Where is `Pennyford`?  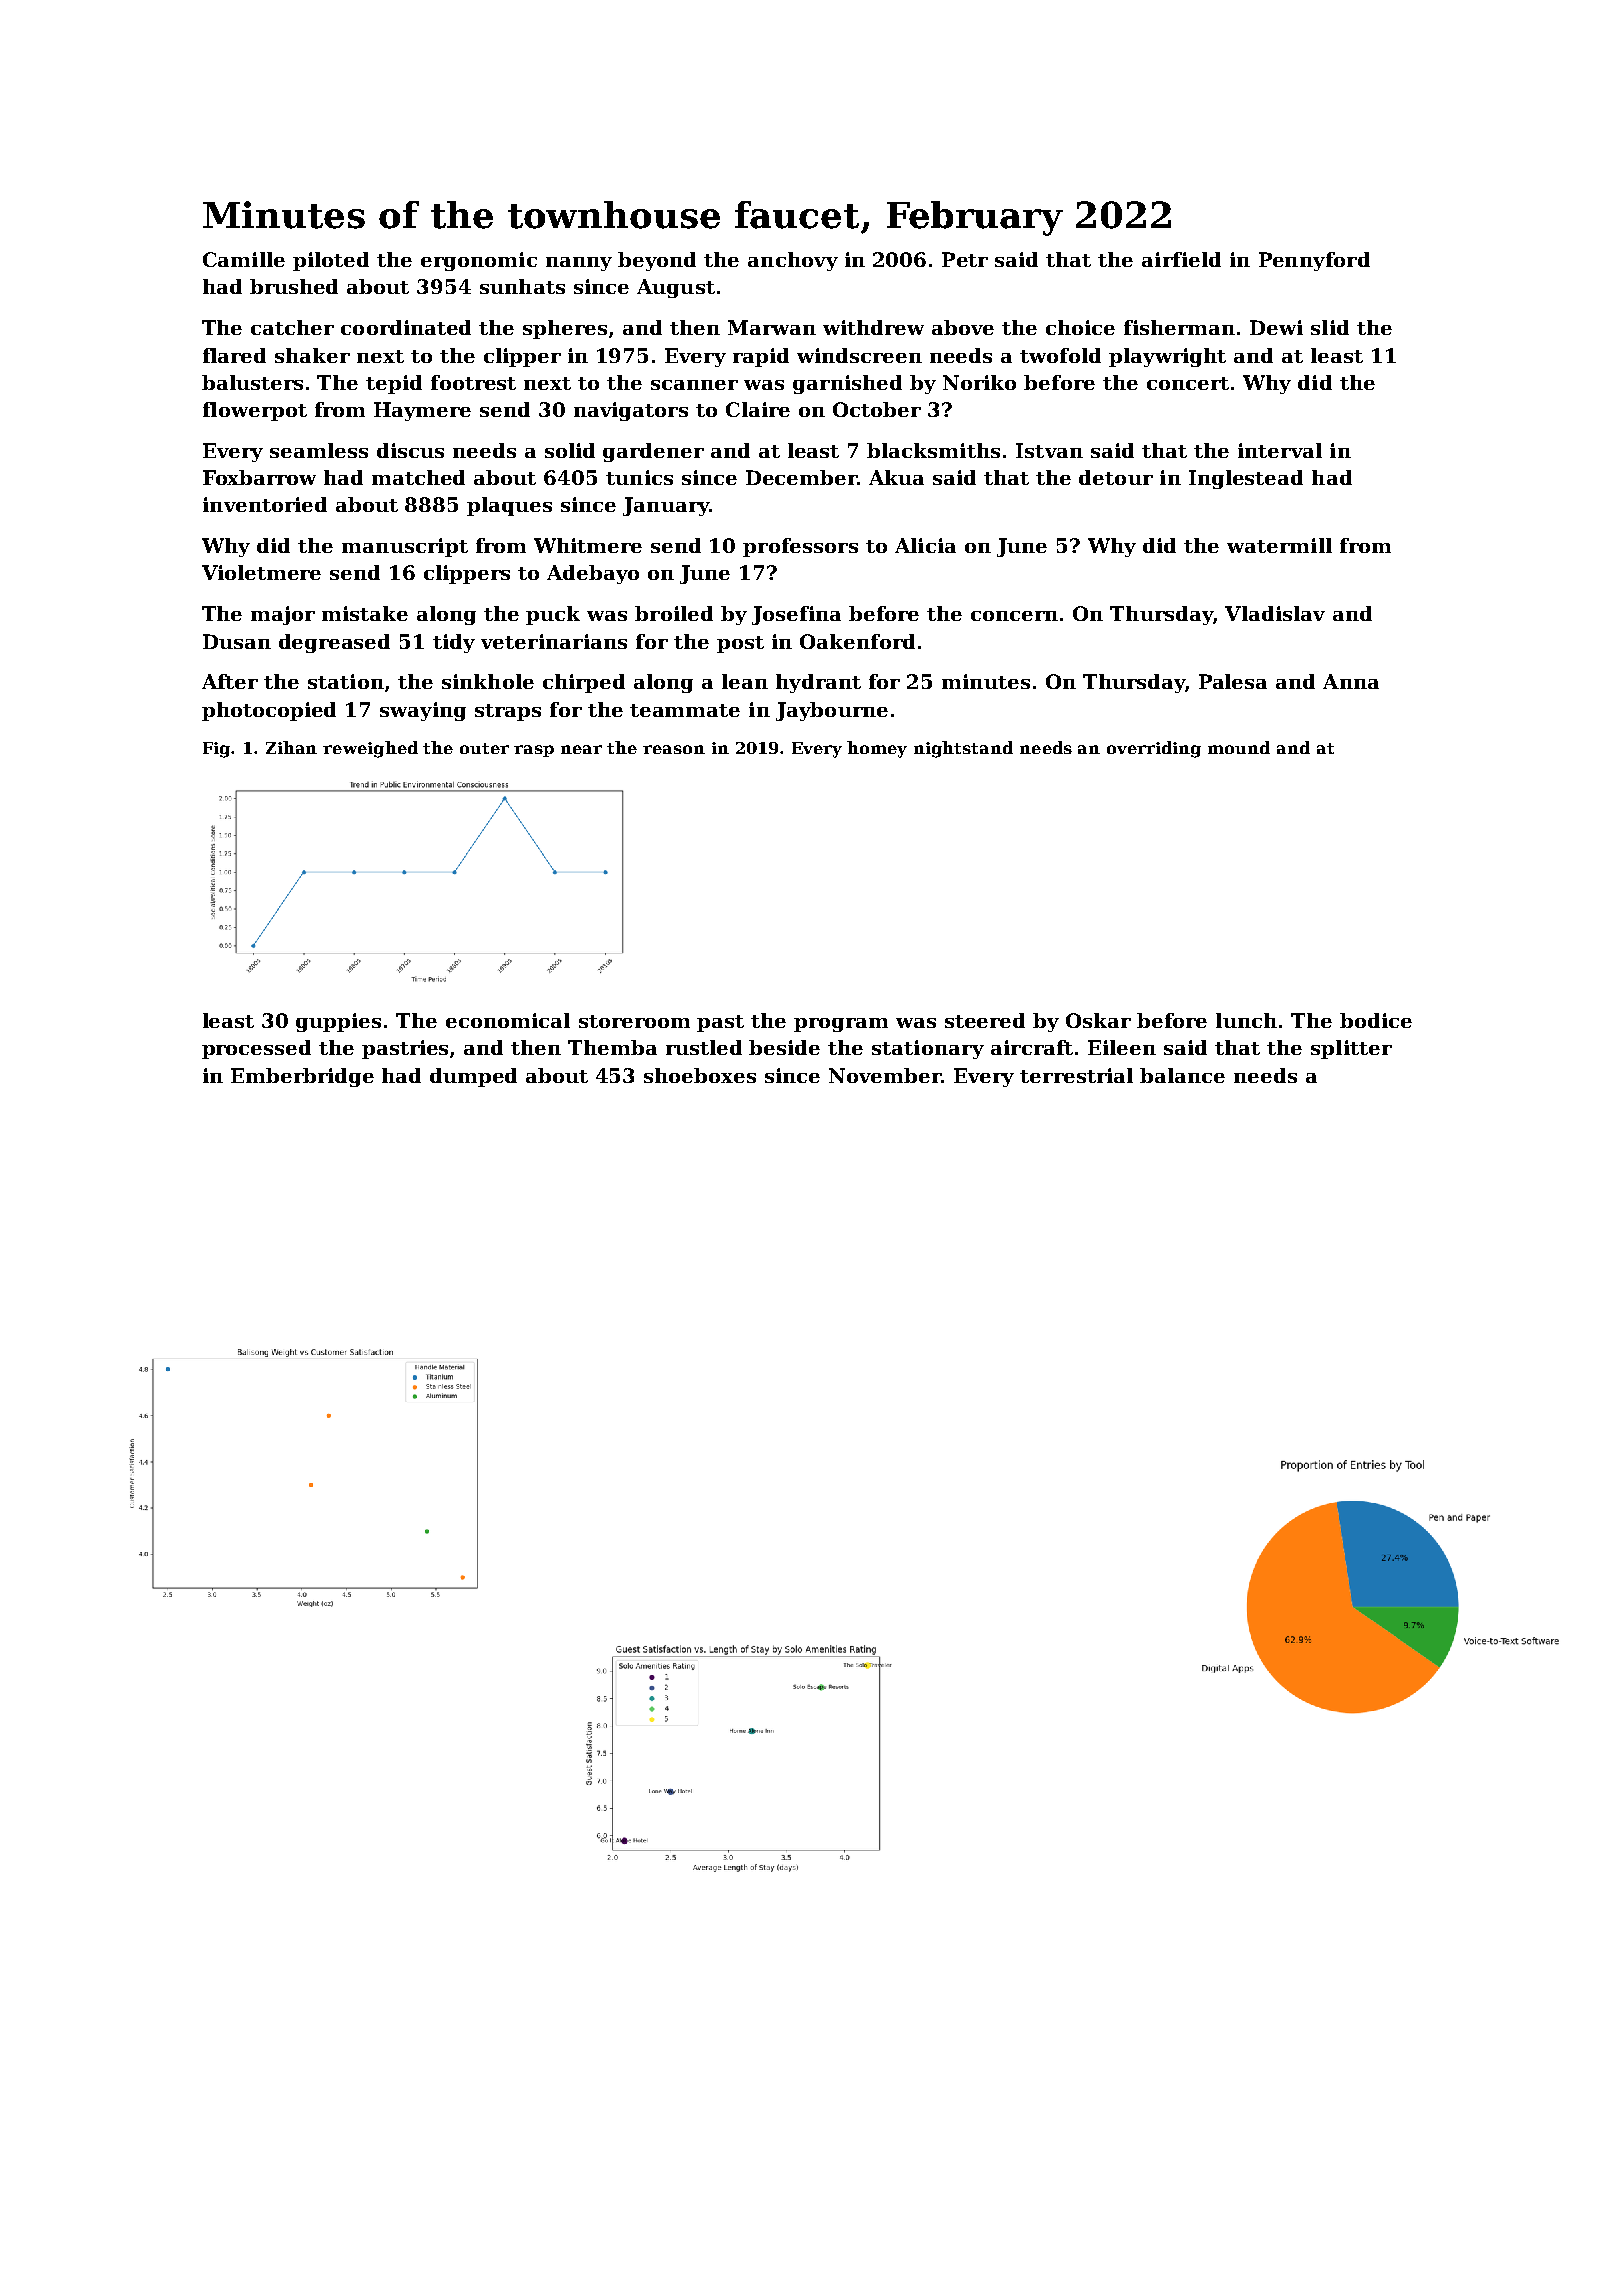
Pennyford is located at coordinates (1314, 261).
